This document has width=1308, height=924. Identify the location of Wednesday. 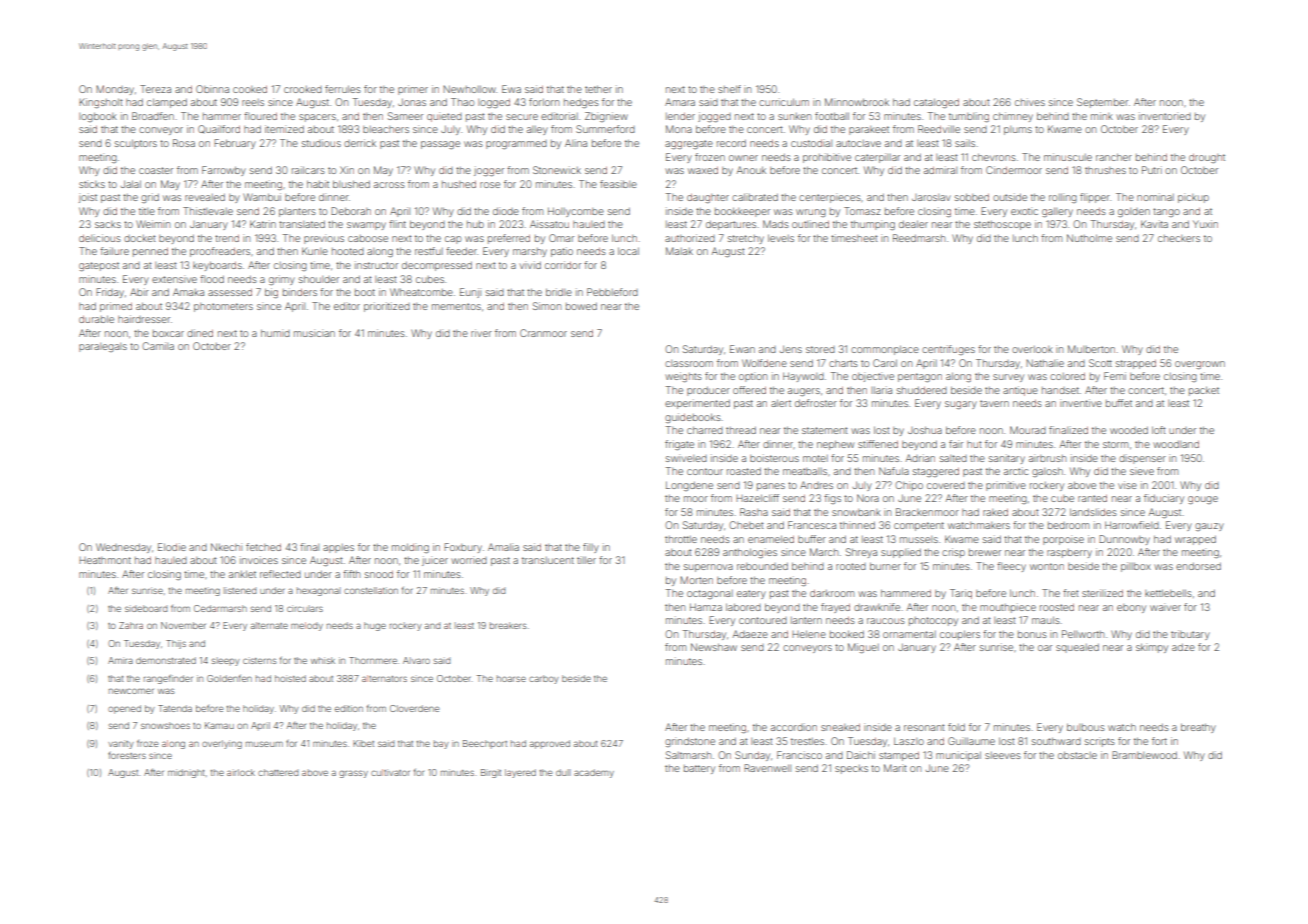
(123, 548).
